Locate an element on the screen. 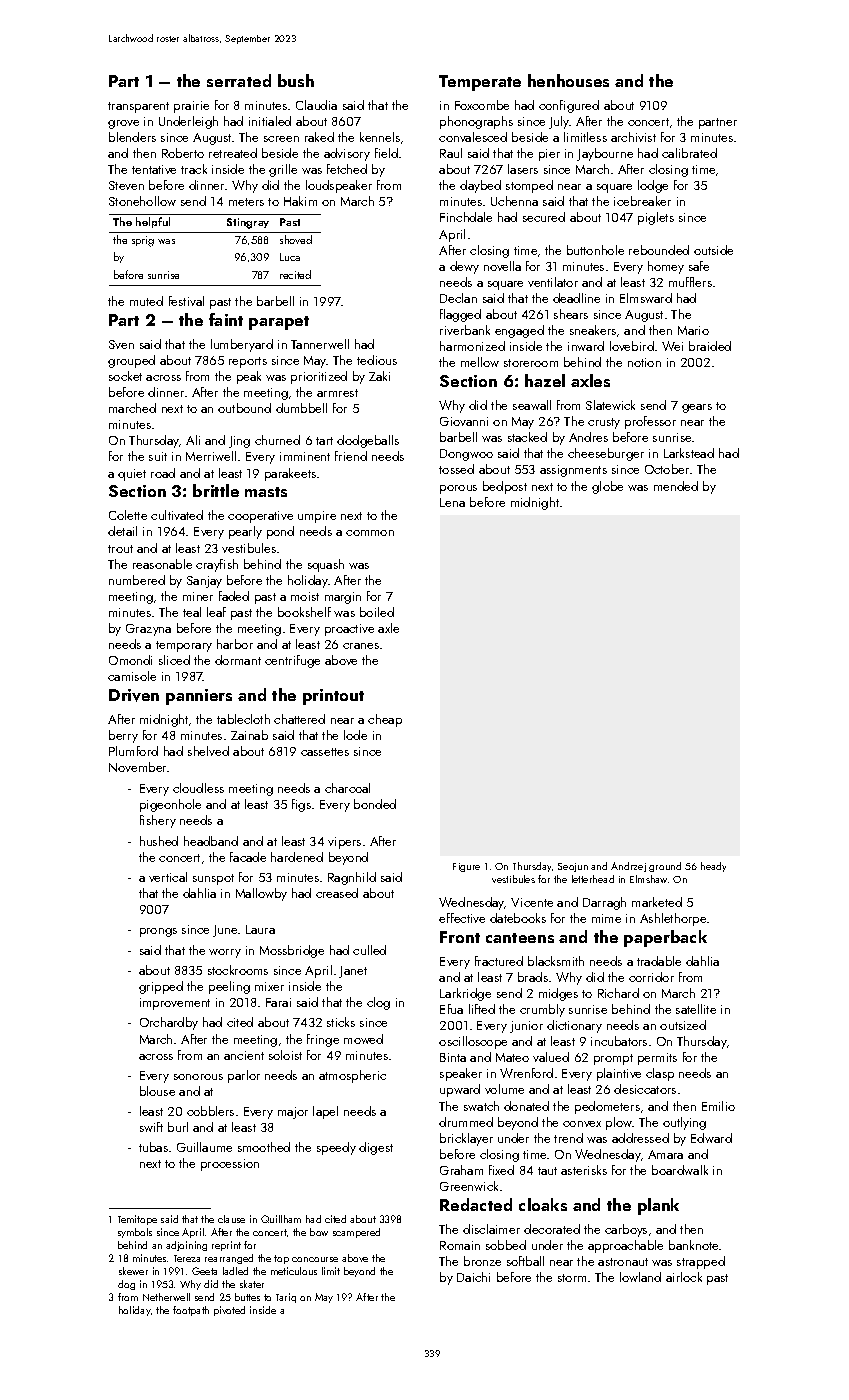 The width and height of the screenshot is (849, 1400). mended is located at coordinates (676, 486).
